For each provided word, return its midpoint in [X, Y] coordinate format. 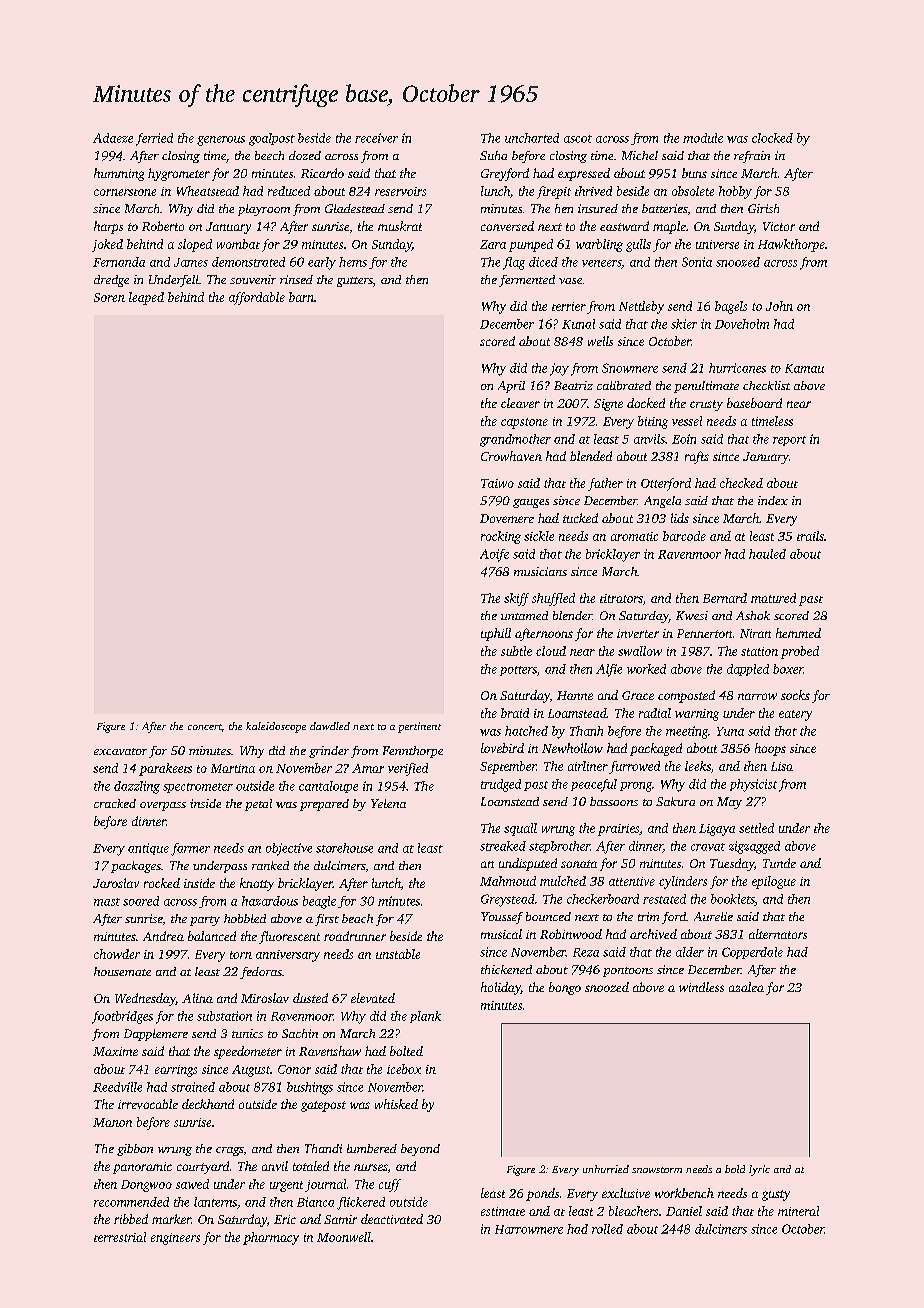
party [205, 921]
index [773, 500]
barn [301, 297]
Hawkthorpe [791, 245]
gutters [355, 282]
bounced [548, 916]
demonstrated [248, 262]
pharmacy [271, 1238]
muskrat [400, 226]
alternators [778, 934]
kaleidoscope [276, 727]
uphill [496, 634]
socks [795, 695]
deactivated [392, 1219]
